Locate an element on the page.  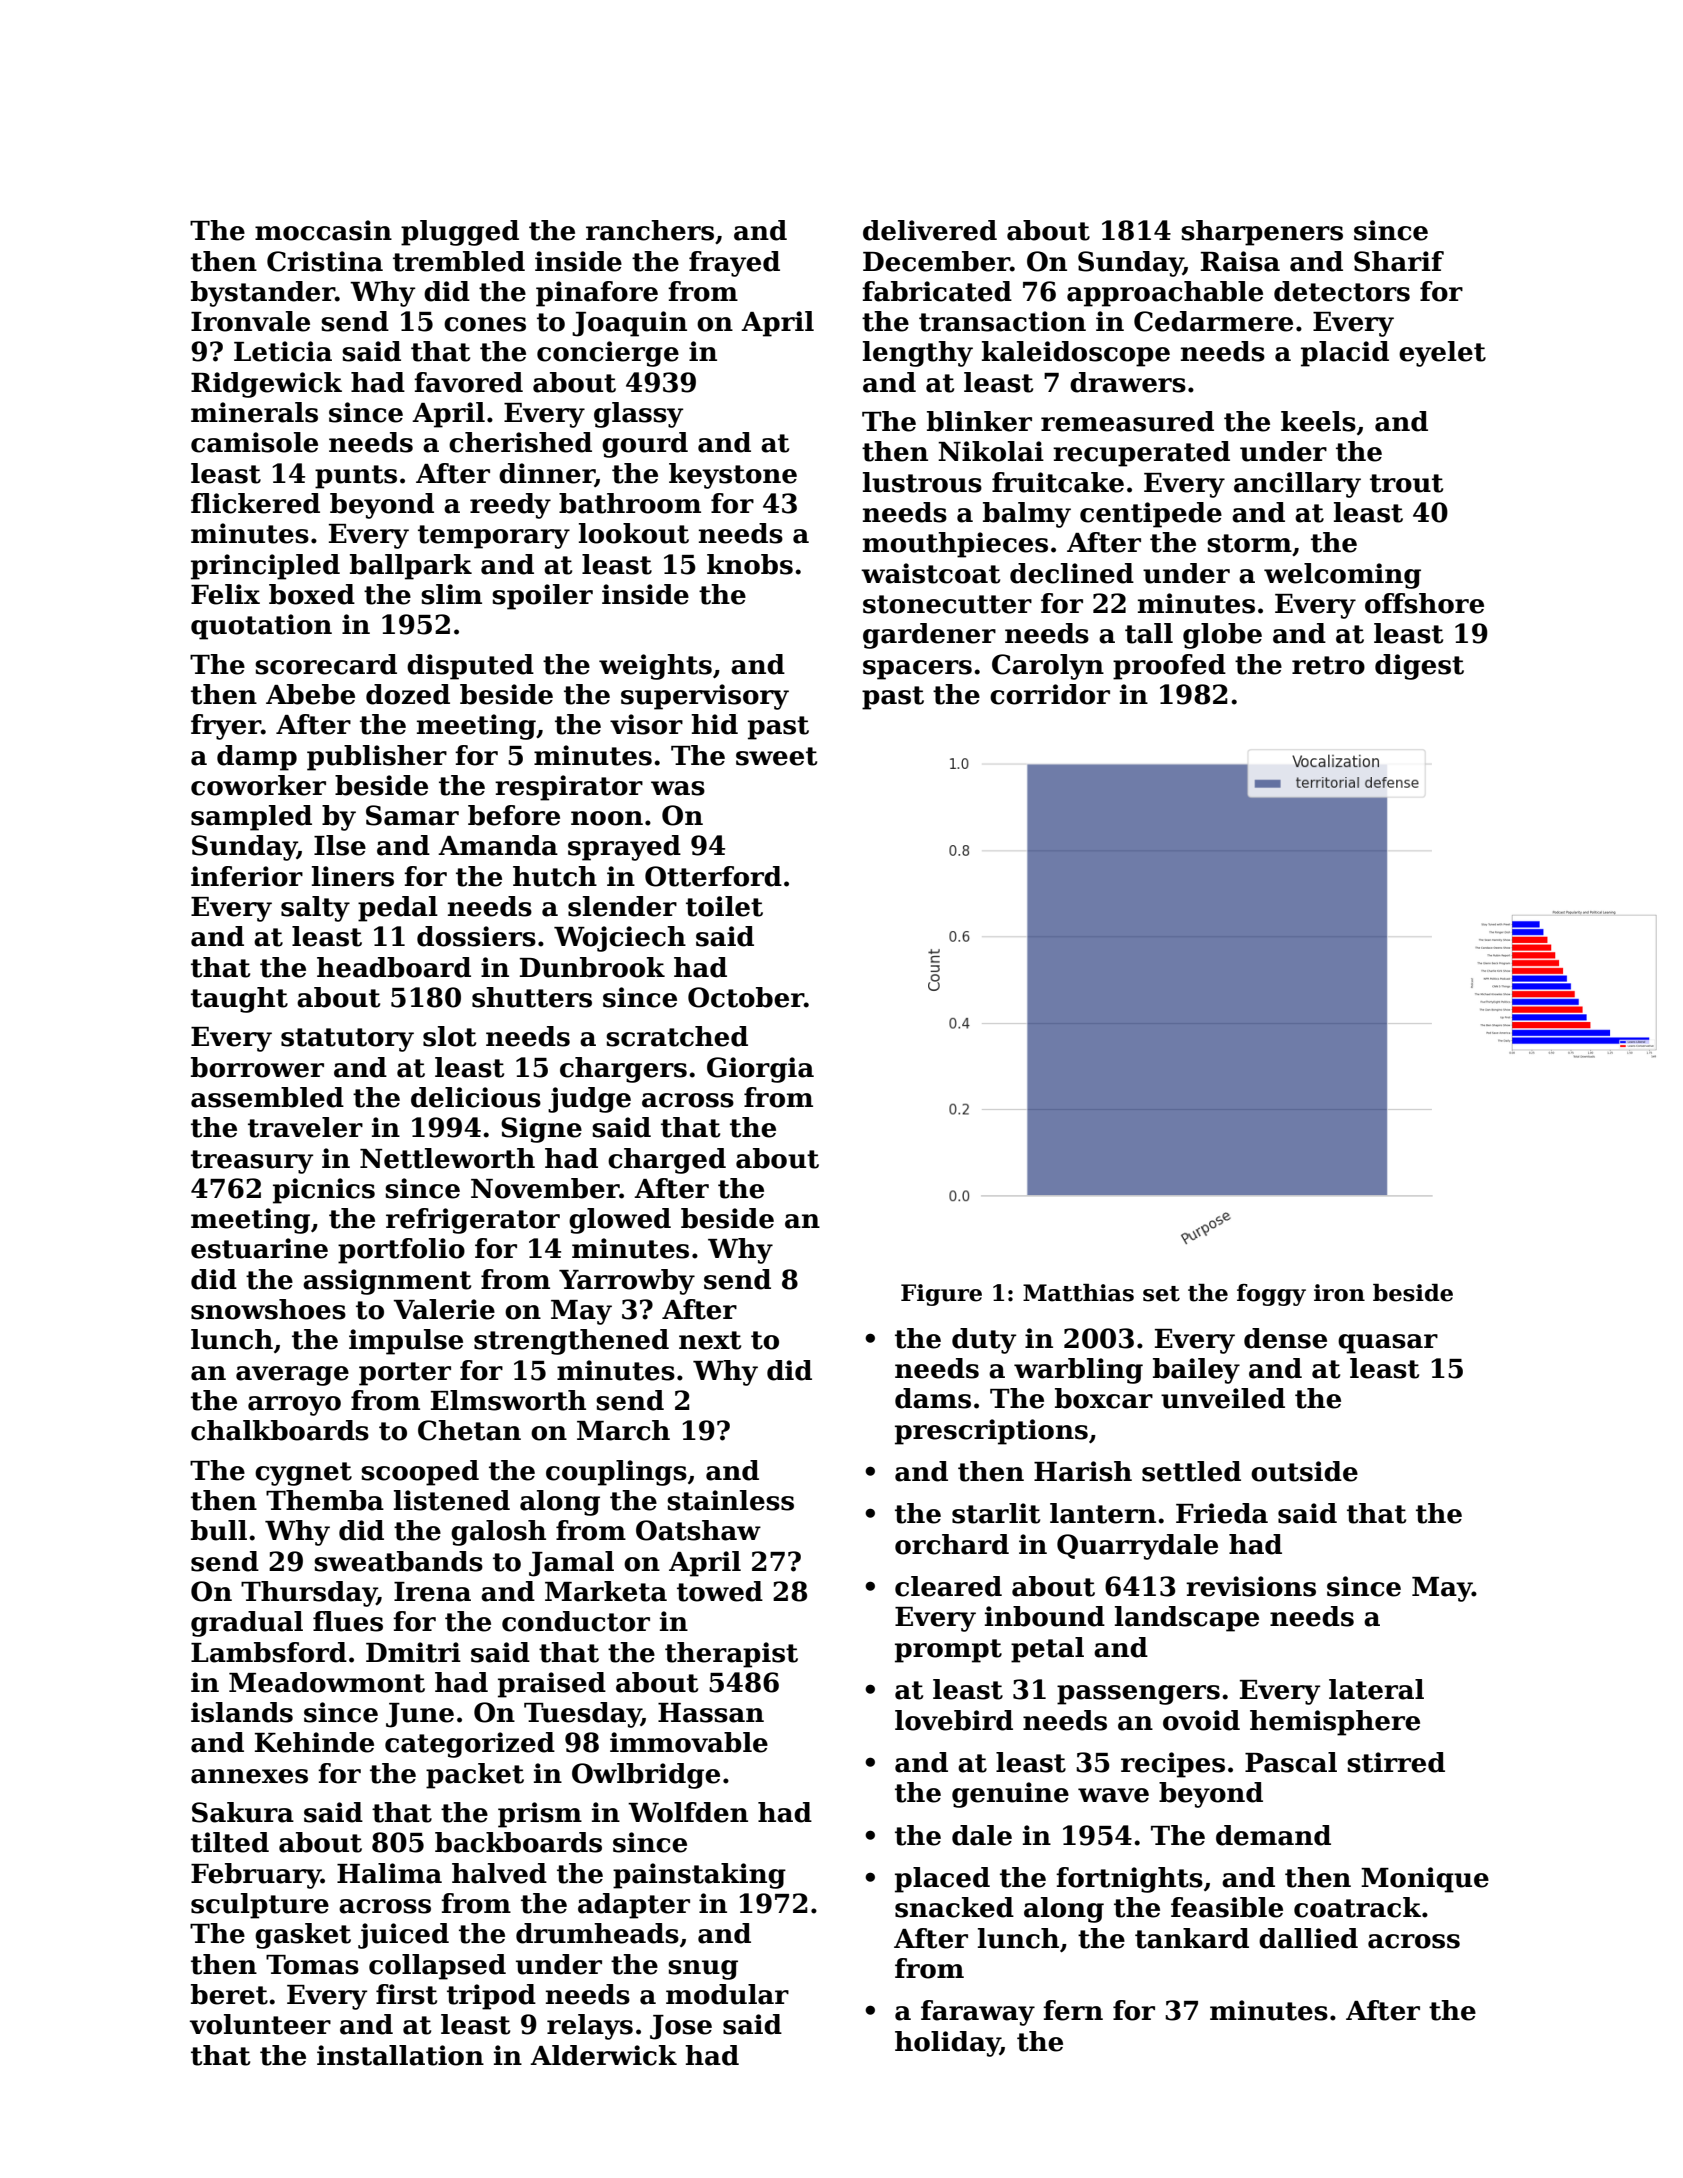
delivered is located at coordinates (930, 230).
